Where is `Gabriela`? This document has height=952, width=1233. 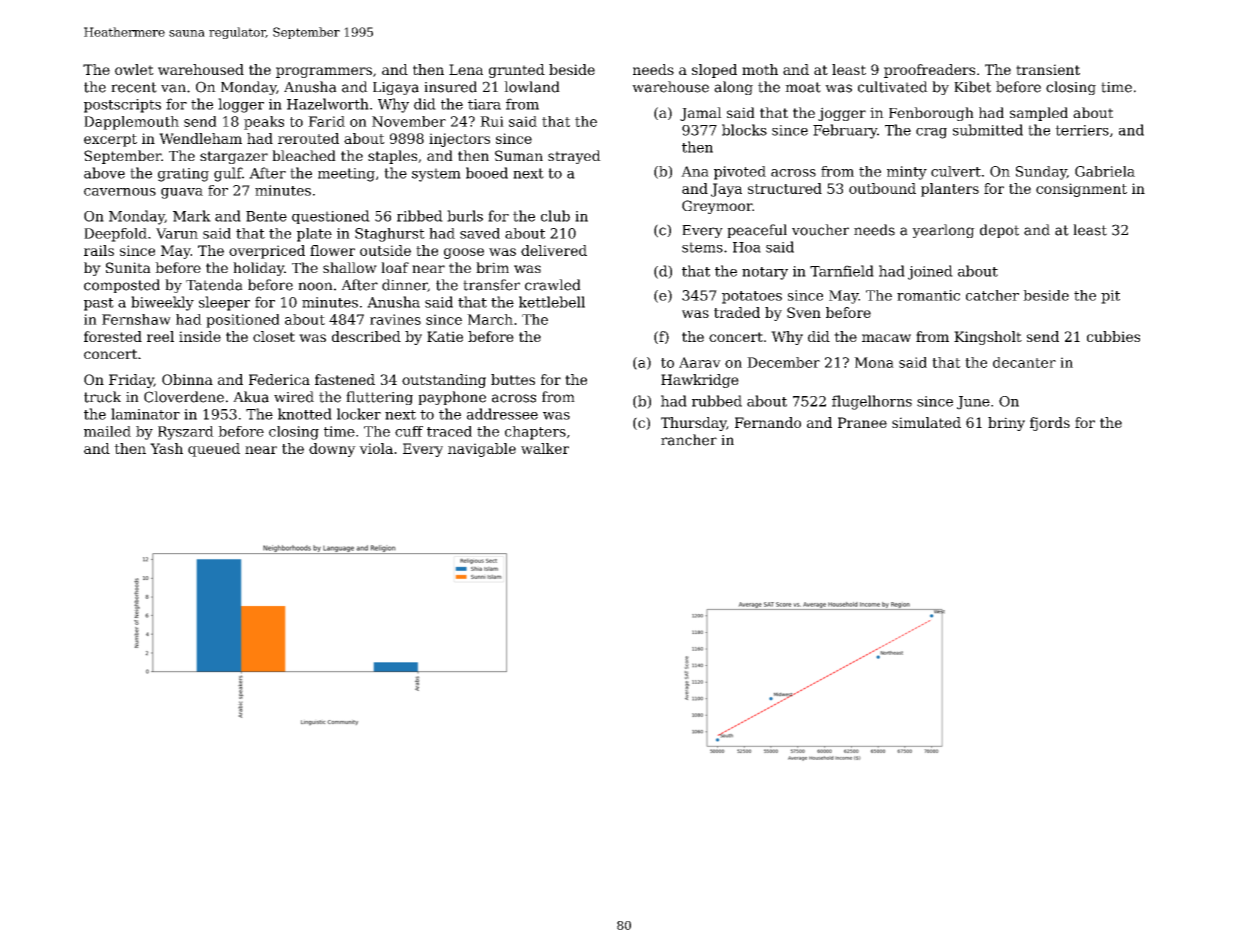
Gabriela is located at coordinates (1105, 171).
